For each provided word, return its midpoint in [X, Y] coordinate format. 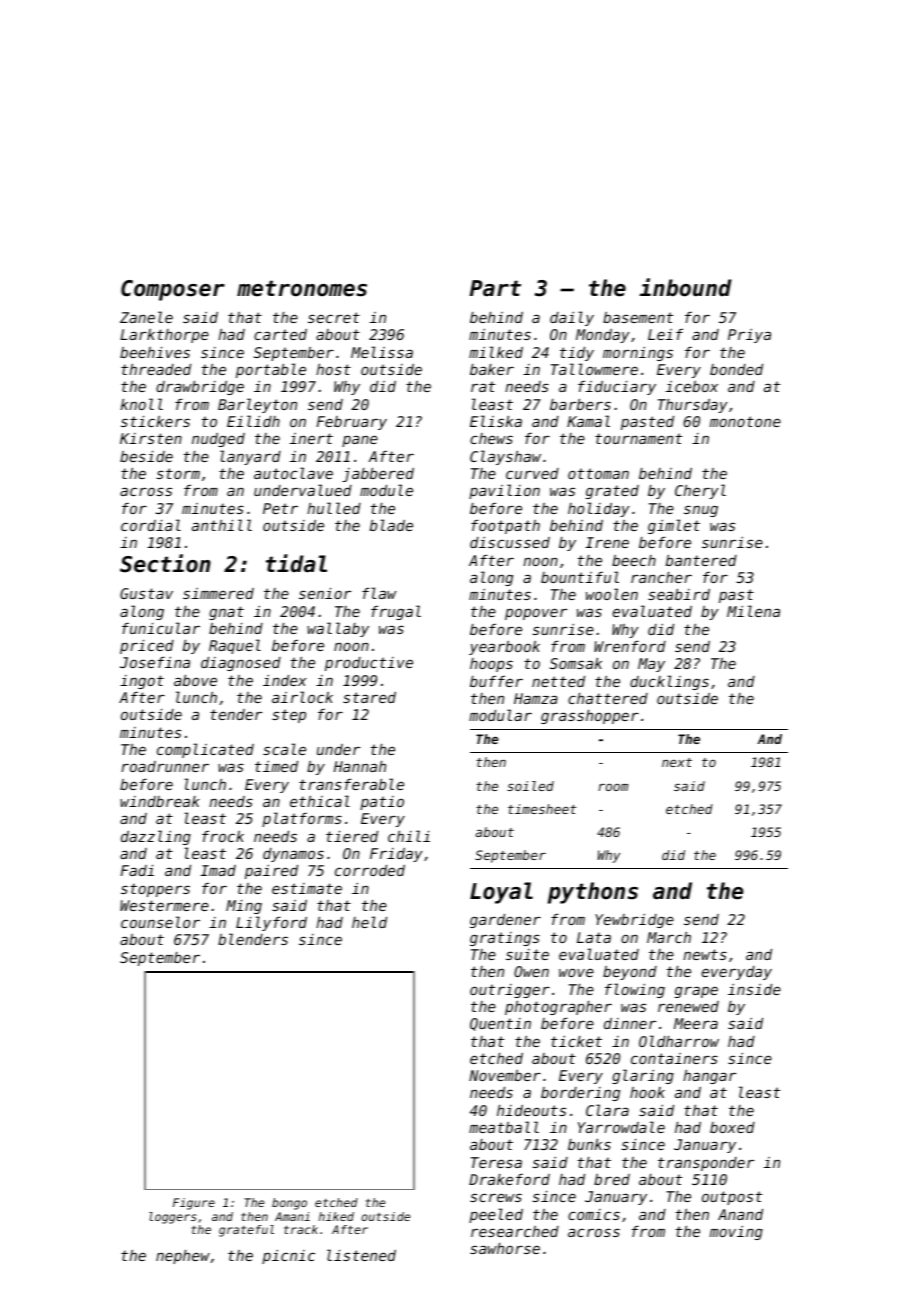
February [352, 423]
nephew [183, 1257]
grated [612, 492]
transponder [706, 1164]
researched [515, 1231]
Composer [173, 290]
